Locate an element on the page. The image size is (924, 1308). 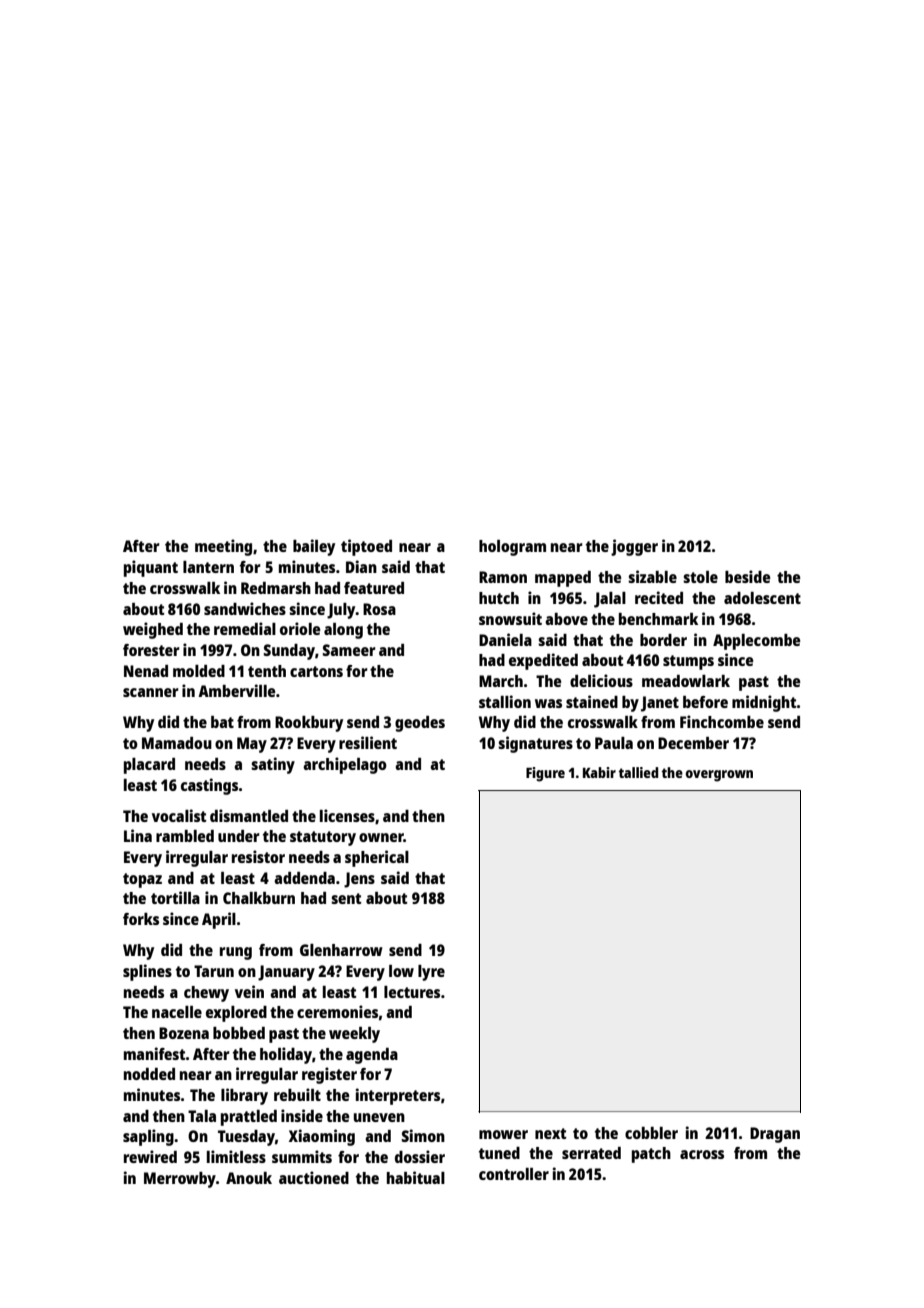
lectures is located at coordinates (412, 992).
